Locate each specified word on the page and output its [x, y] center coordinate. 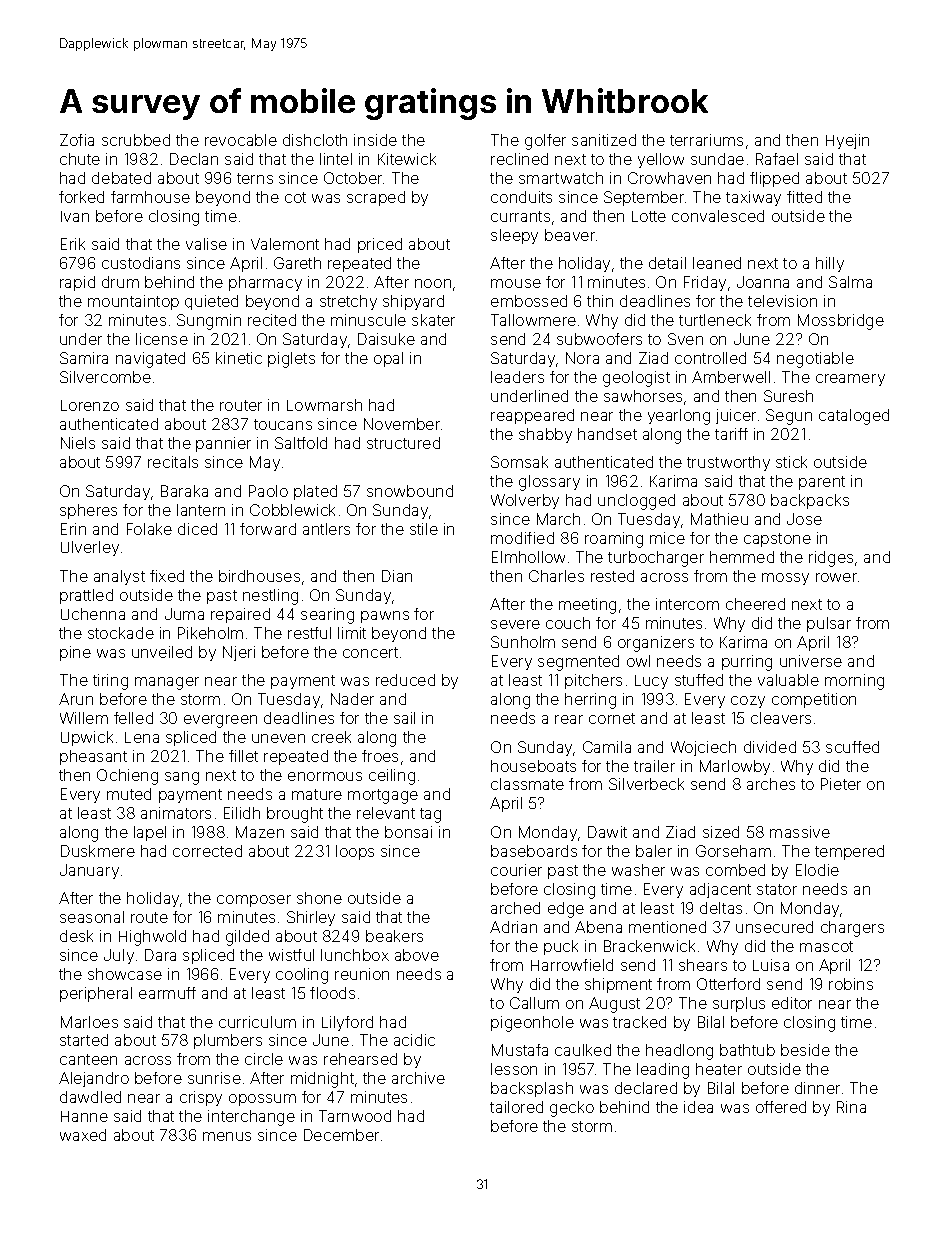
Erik [73, 244]
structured [403, 443]
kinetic [239, 358]
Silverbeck [646, 784]
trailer [654, 766]
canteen [88, 1059]
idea [698, 1107]
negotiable [815, 360]
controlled [710, 358]
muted [129, 794]
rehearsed [360, 1059]
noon [433, 283]
